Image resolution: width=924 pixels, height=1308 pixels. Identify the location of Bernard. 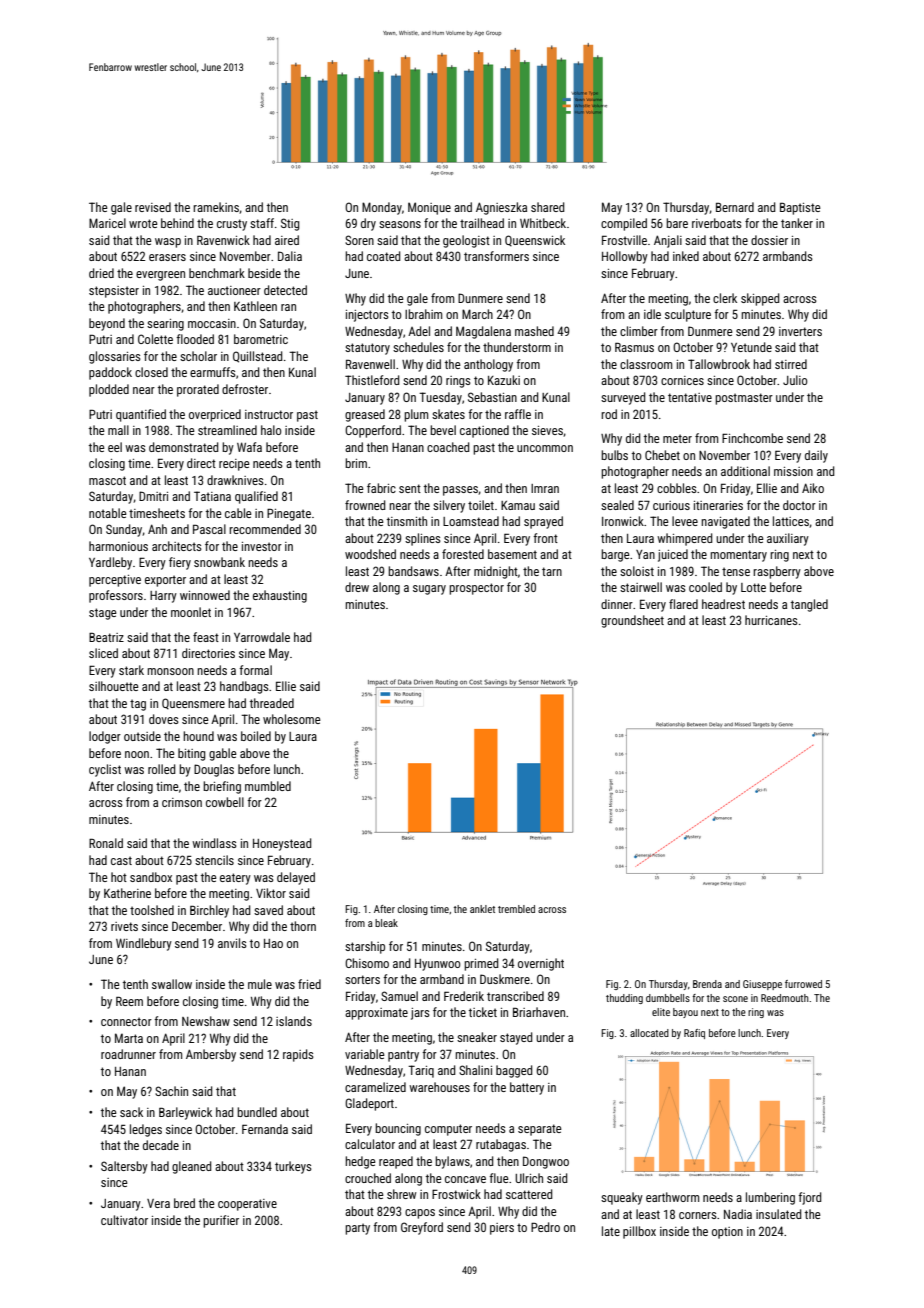
(735, 207).
